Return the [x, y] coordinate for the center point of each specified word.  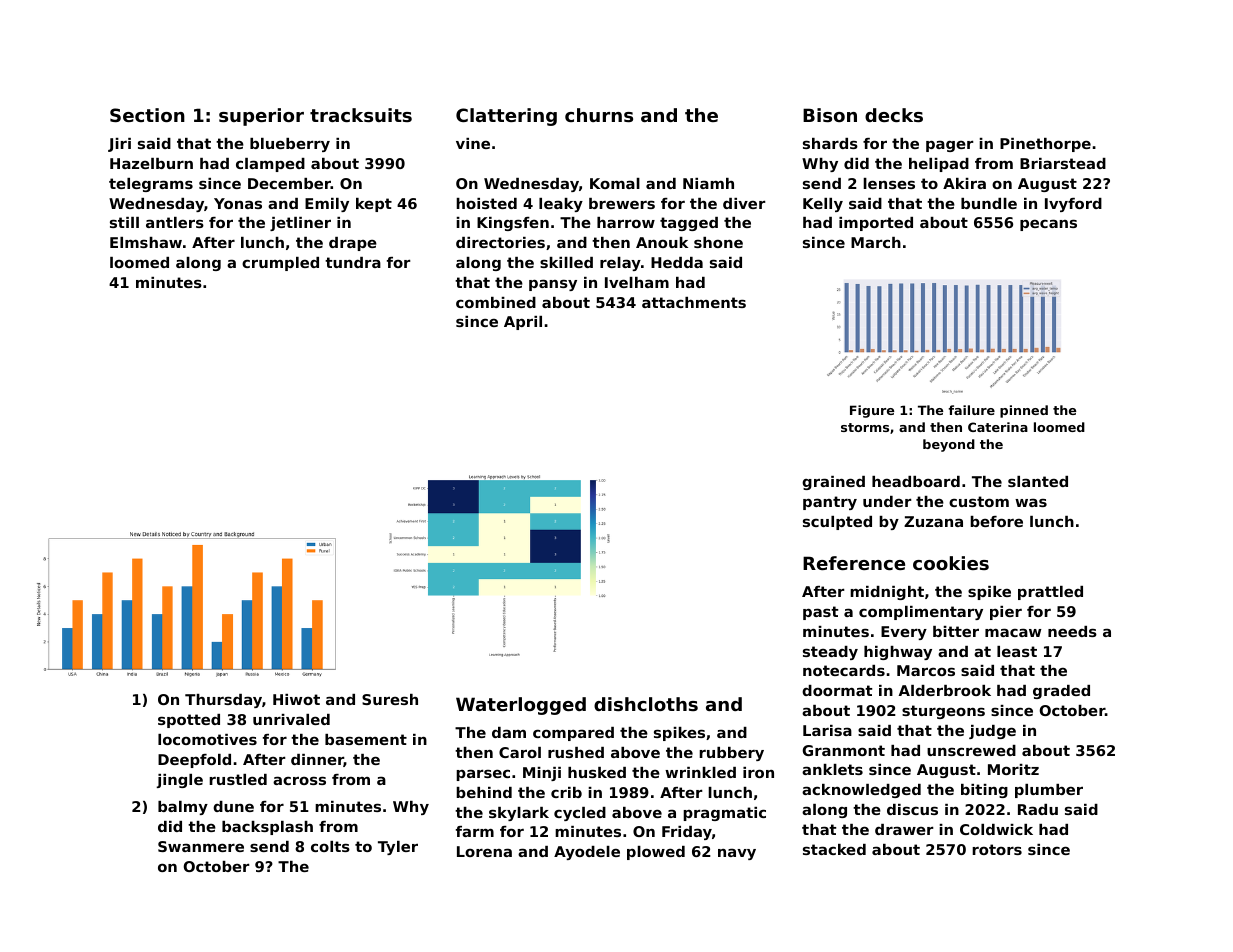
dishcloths [646, 704]
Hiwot [296, 699]
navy [737, 854]
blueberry [290, 145]
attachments [694, 302]
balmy [183, 808]
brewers [622, 203]
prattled [1050, 593]
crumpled [280, 264]
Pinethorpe [1045, 145]
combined [496, 302]
